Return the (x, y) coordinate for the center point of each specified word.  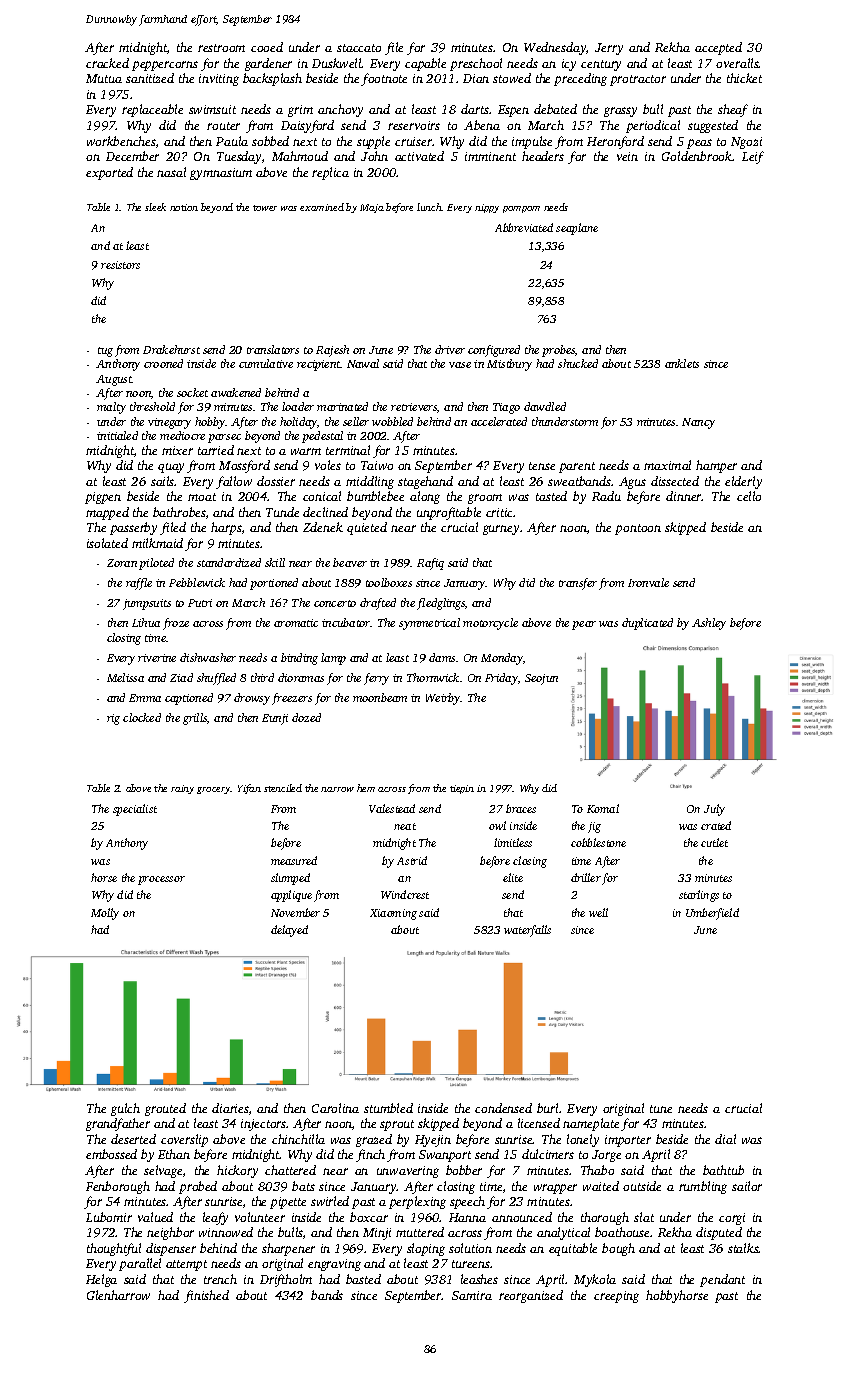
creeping (616, 1297)
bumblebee (375, 496)
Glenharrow (118, 1295)
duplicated (647, 624)
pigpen (103, 498)
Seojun (541, 679)
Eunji (275, 719)
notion (184, 207)
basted (363, 1279)
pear (584, 625)
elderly (743, 482)
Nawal (363, 363)
